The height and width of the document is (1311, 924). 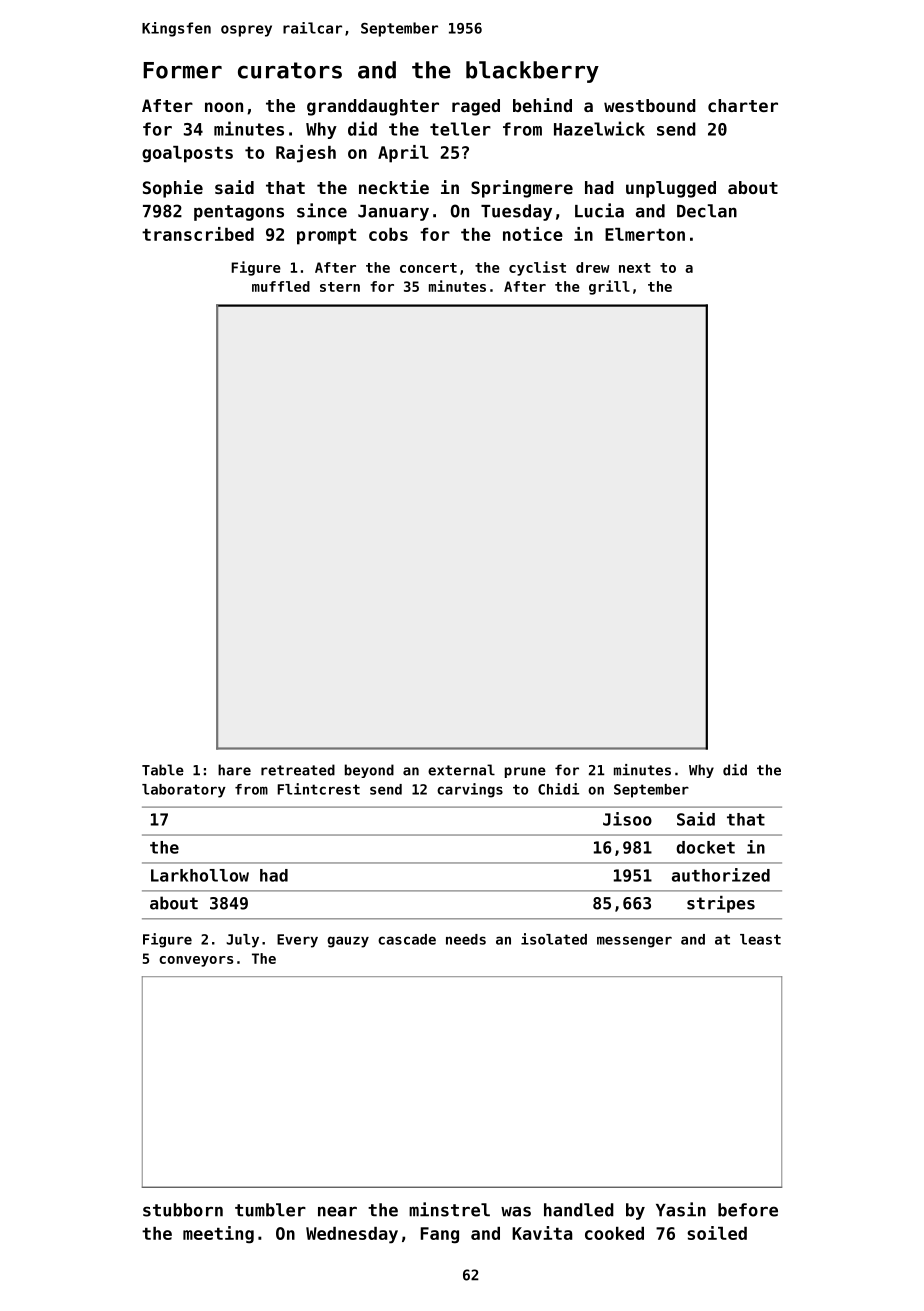 What do you see at coordinates (373, 107) in the document?
I see `granddaughter` at bounding box center [373, 107].
